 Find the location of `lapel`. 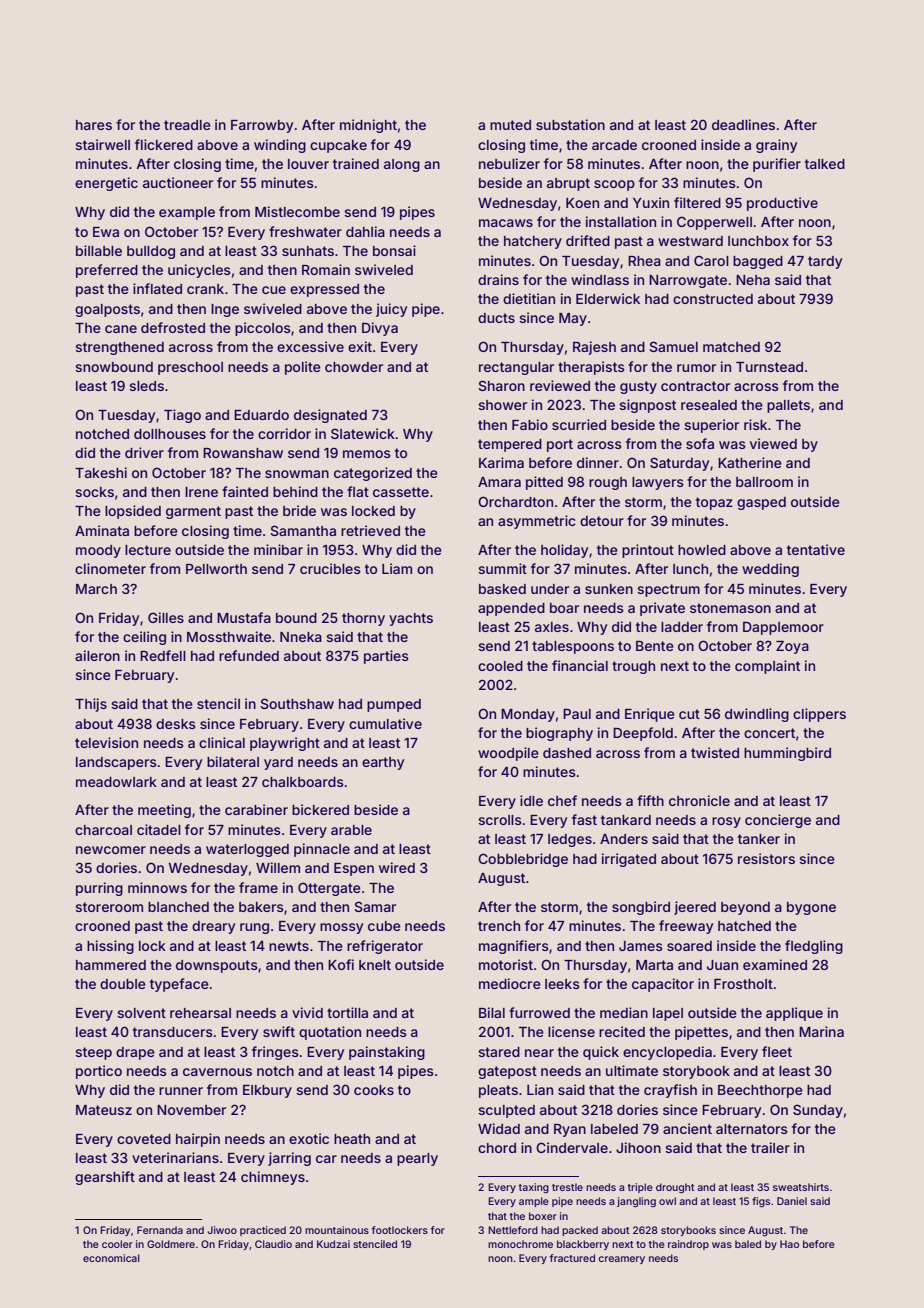

lapel is located at coordinates (668, 1014).
